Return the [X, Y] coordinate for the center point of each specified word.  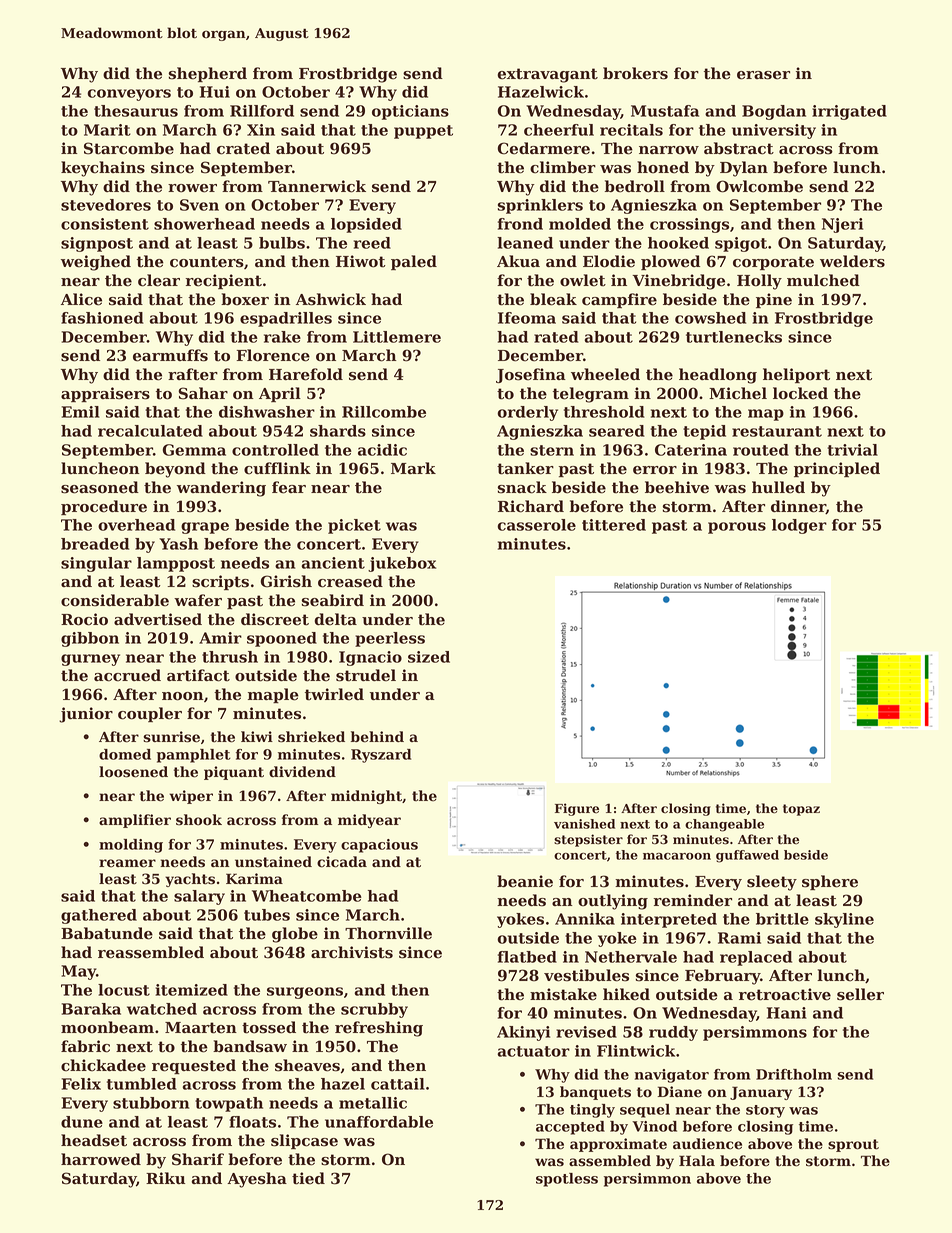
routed [761, 450]
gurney [90, 660]
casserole [536, 525]
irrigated [849, 112]
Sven [199, 205]
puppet [423, 132]
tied [308, 1178]
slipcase [304, 1141]
